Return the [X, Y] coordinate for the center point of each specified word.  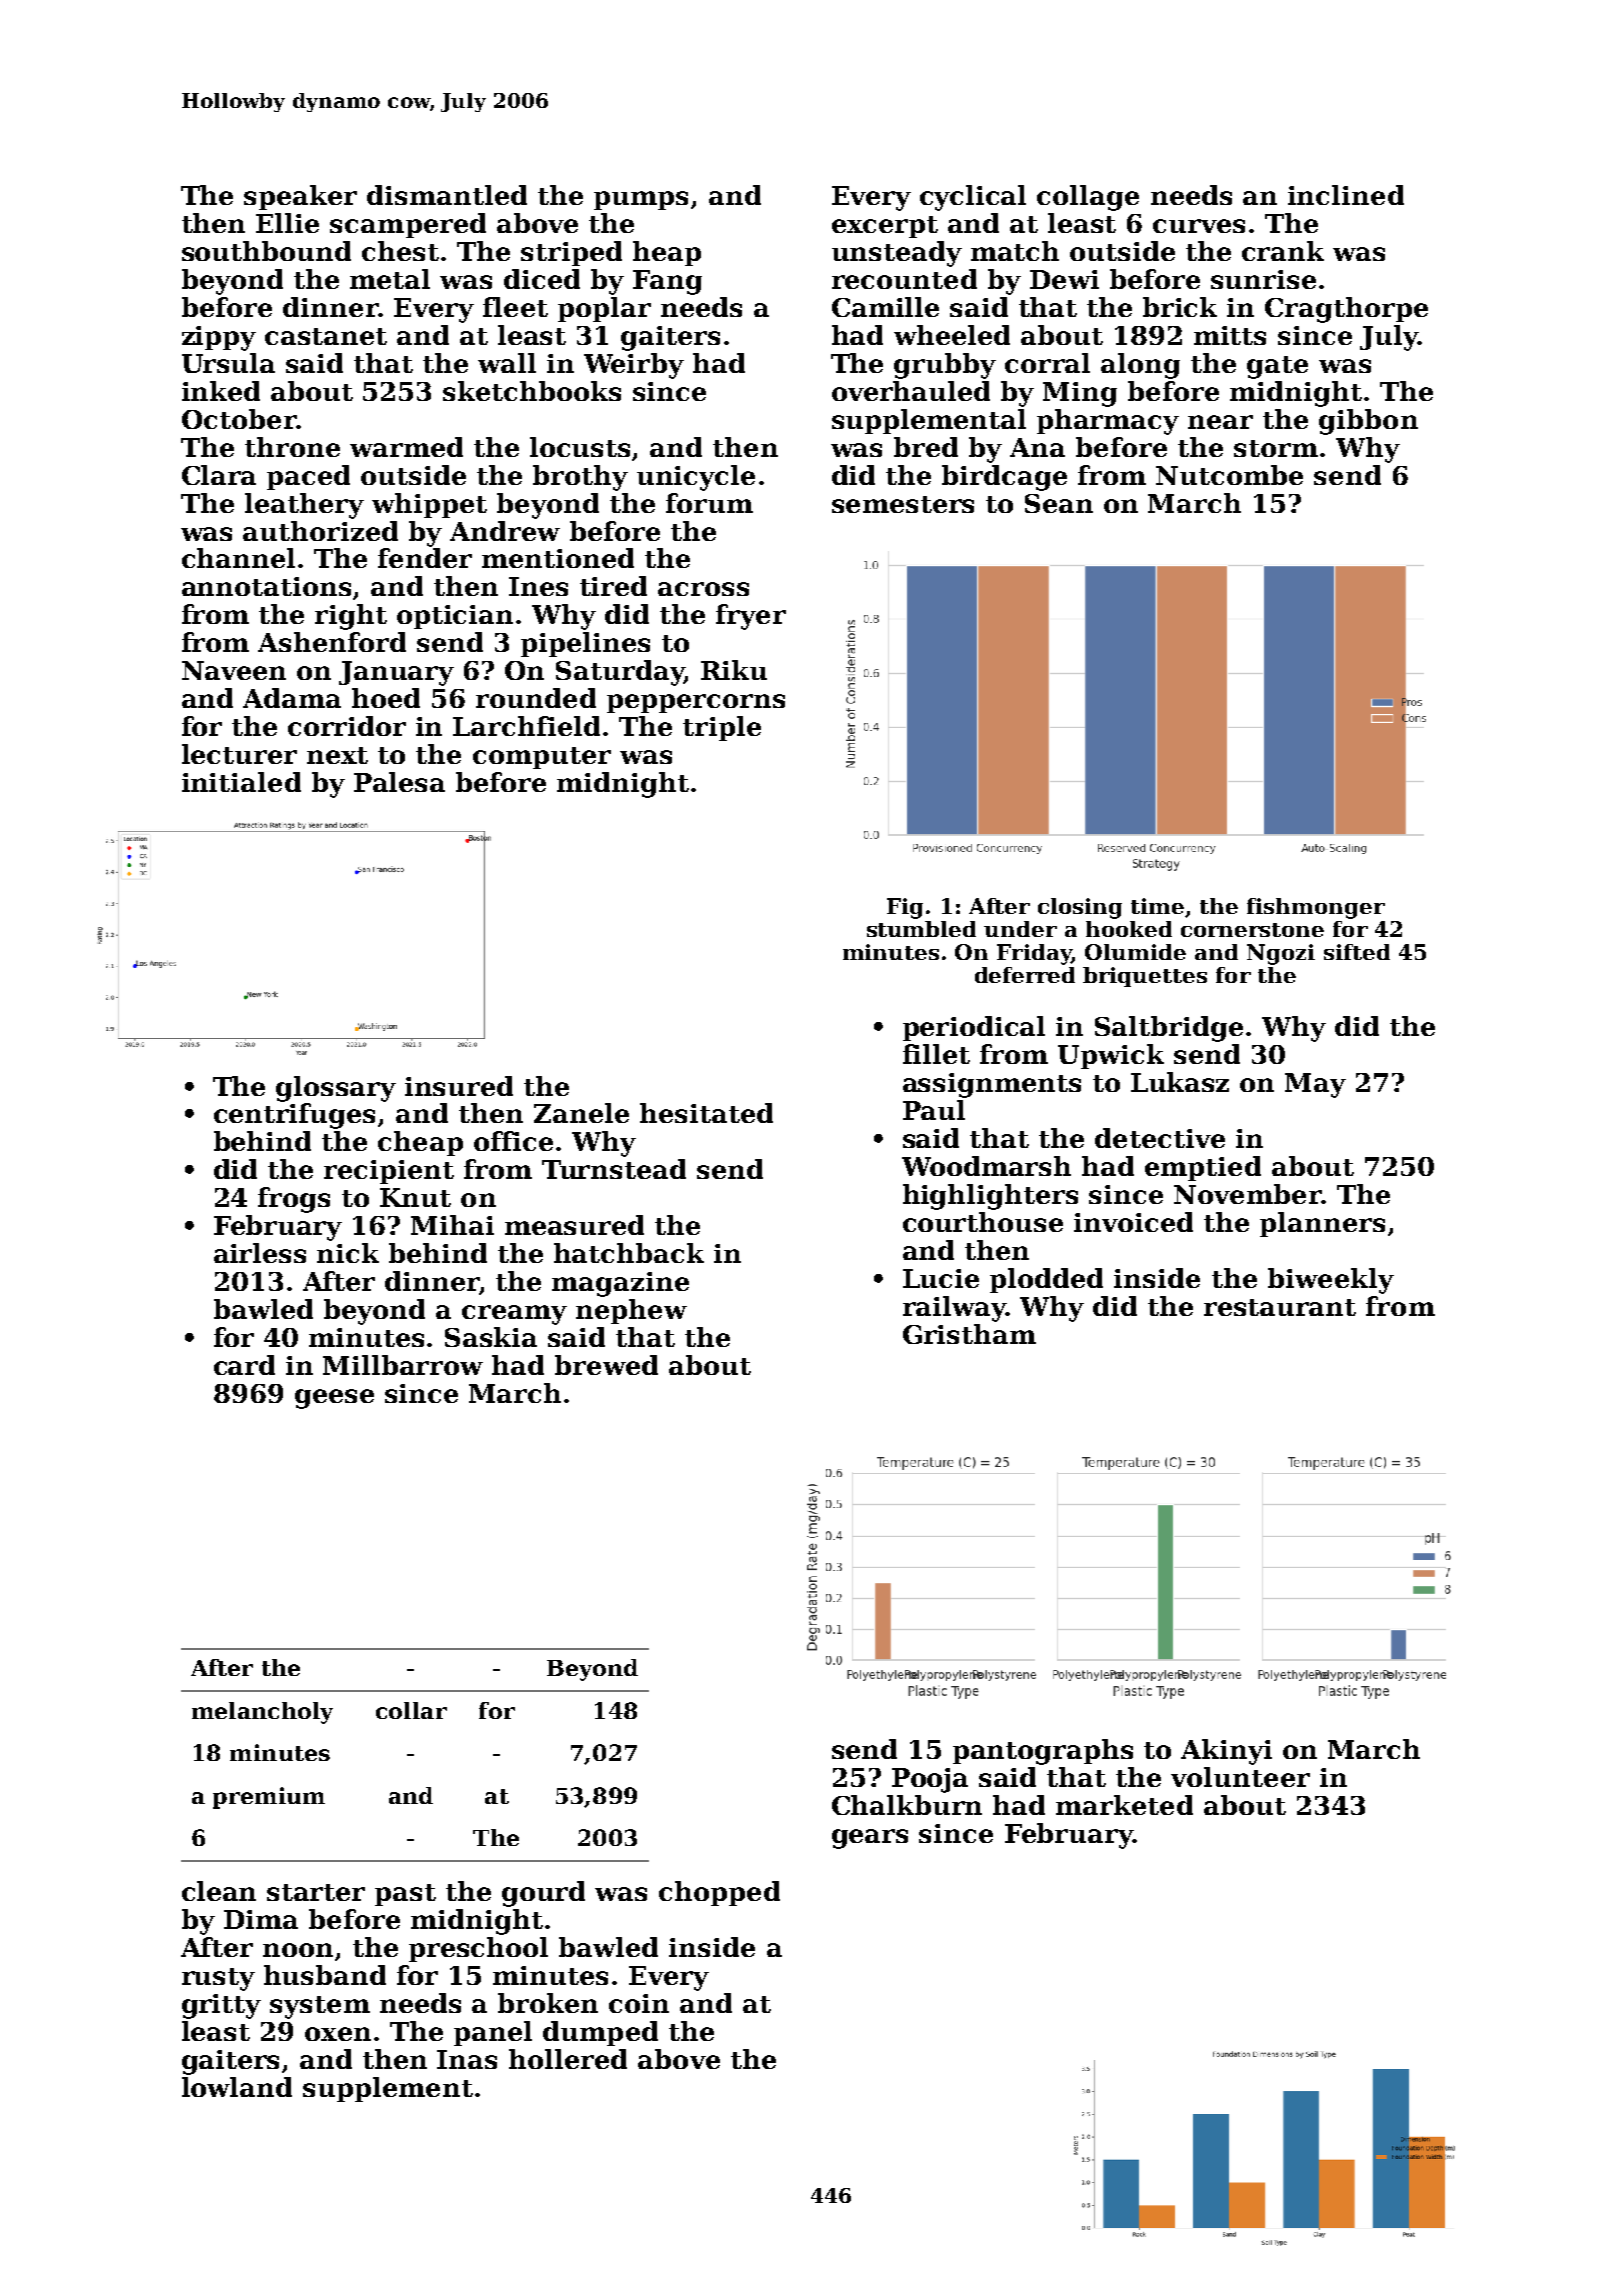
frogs [294, 1200]
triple [722, 728]
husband [325, 1975]
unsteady [897, 254]
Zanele [581, 1113]
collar [411, 1710]
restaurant [1280, 1307]
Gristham [969, 1334]
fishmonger [1316, 908]
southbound [266, 251]
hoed [386, 698]
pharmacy [1108, 422]
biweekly [1331, 1281]
